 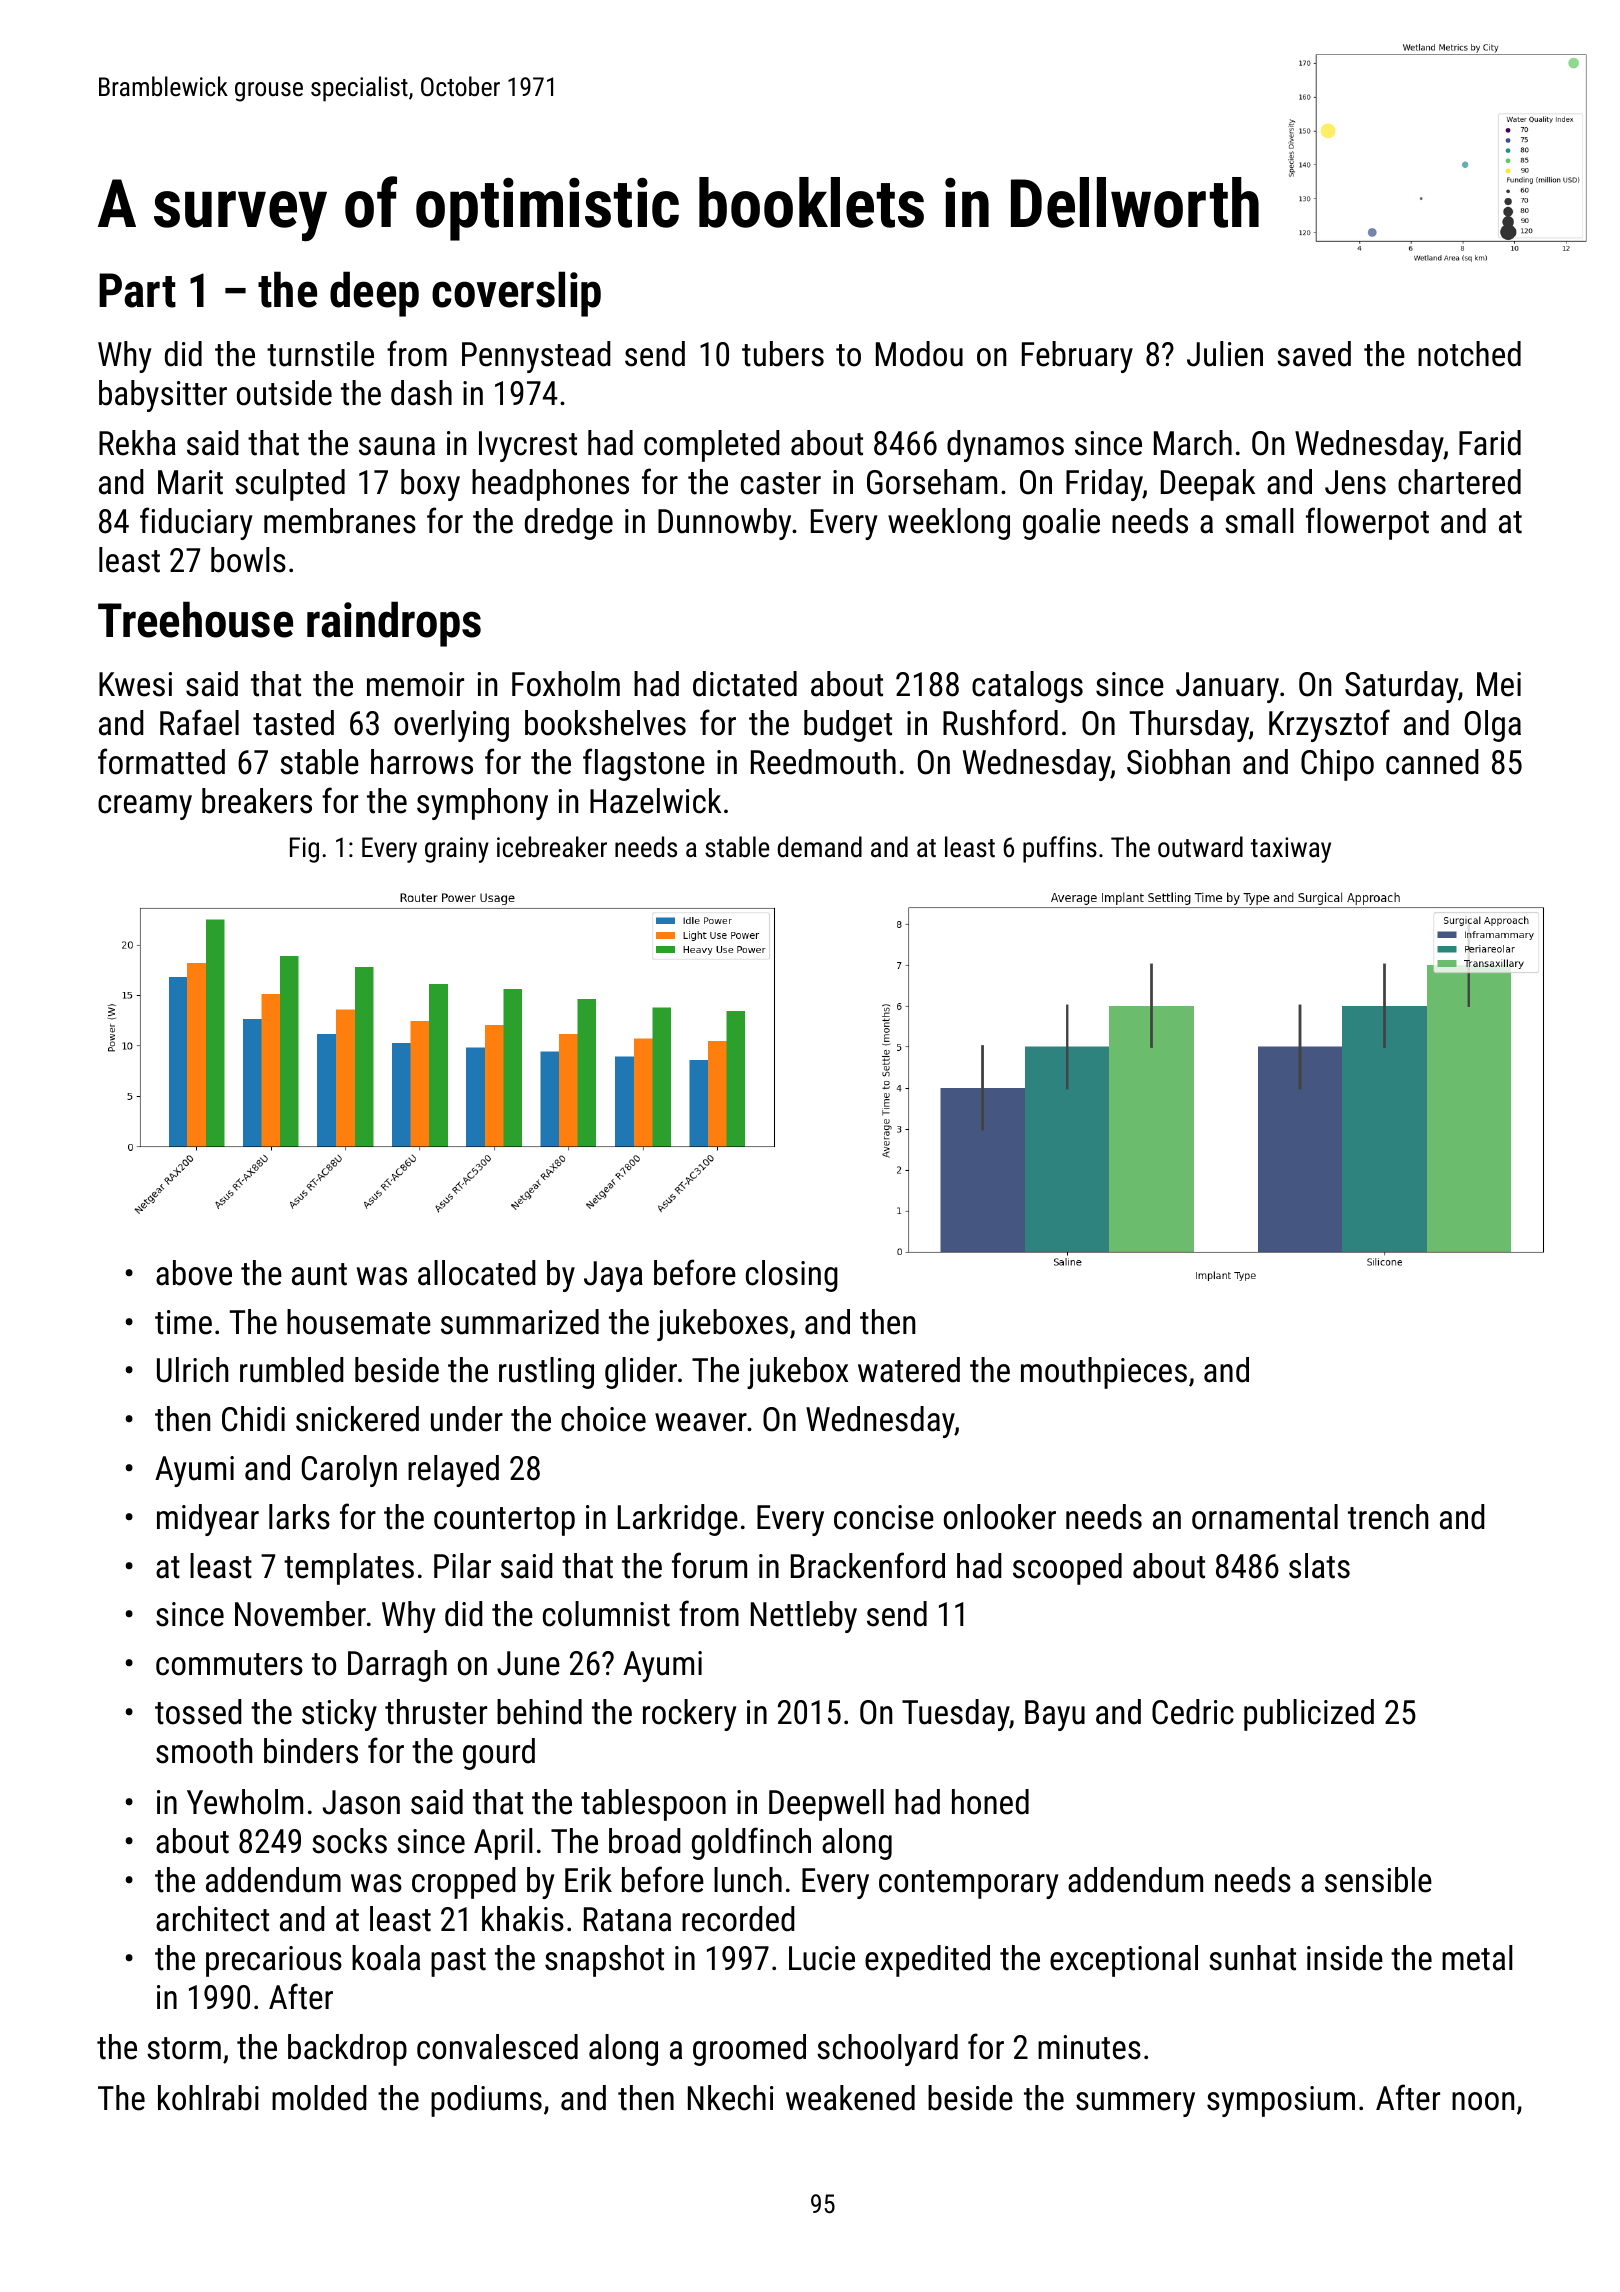 What do you see at coordinates (516, 294) in the screenshot?
I see `coverslip` at bounding box center [516, 294].
